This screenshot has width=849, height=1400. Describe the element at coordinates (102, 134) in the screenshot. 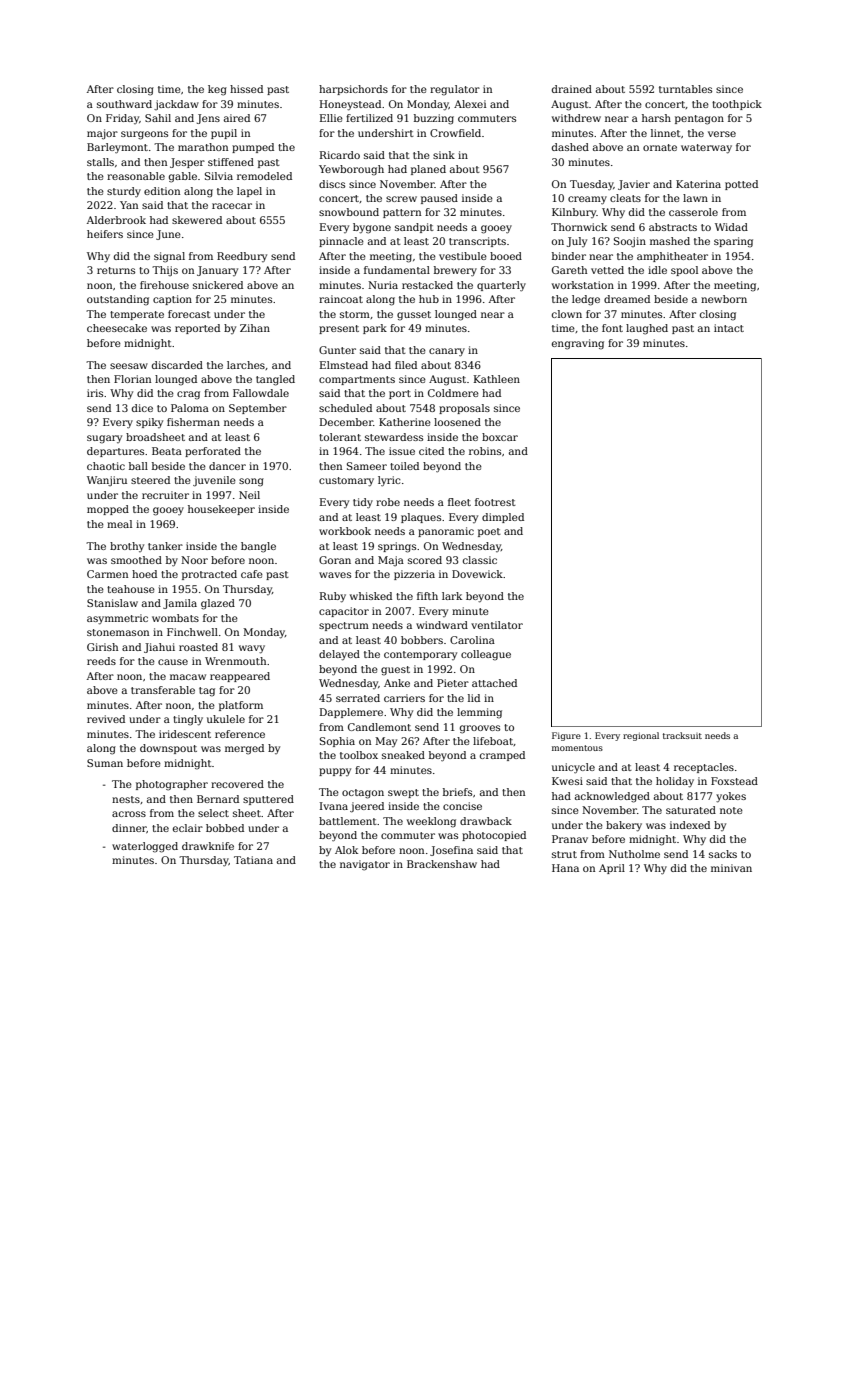

I see `major` at that location.
